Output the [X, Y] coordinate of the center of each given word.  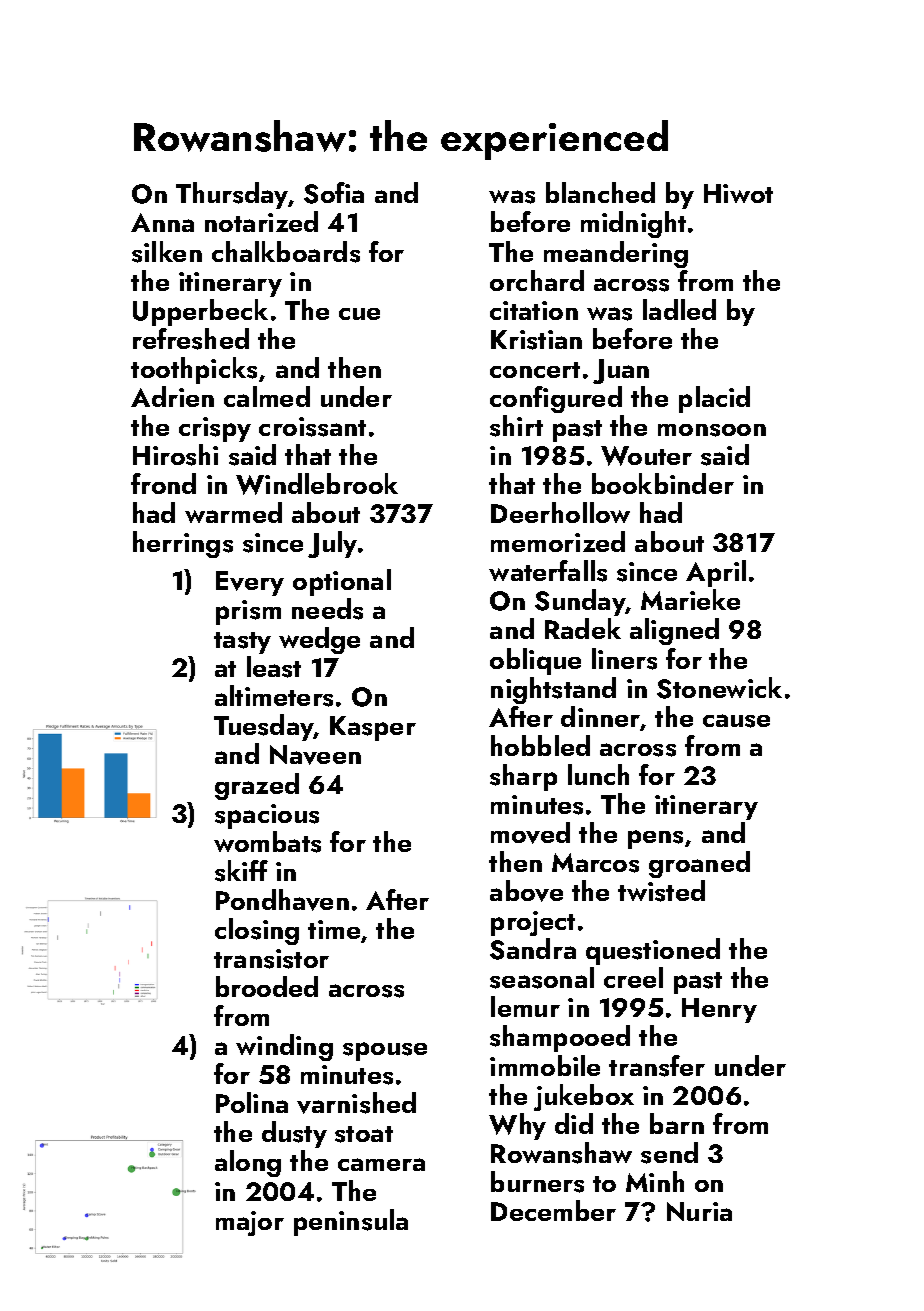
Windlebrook [317, 484]
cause [736, 721]
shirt [516, 426]
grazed [257, 786]
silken [167, 252]
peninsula [351, 1222]
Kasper [373, 728]
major [250, 1223]
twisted [661, 891]
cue [359, 314]
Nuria [699, 1211]
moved [530, 833]
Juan [621, 371]
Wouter [646, 456]
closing [257, 931]
